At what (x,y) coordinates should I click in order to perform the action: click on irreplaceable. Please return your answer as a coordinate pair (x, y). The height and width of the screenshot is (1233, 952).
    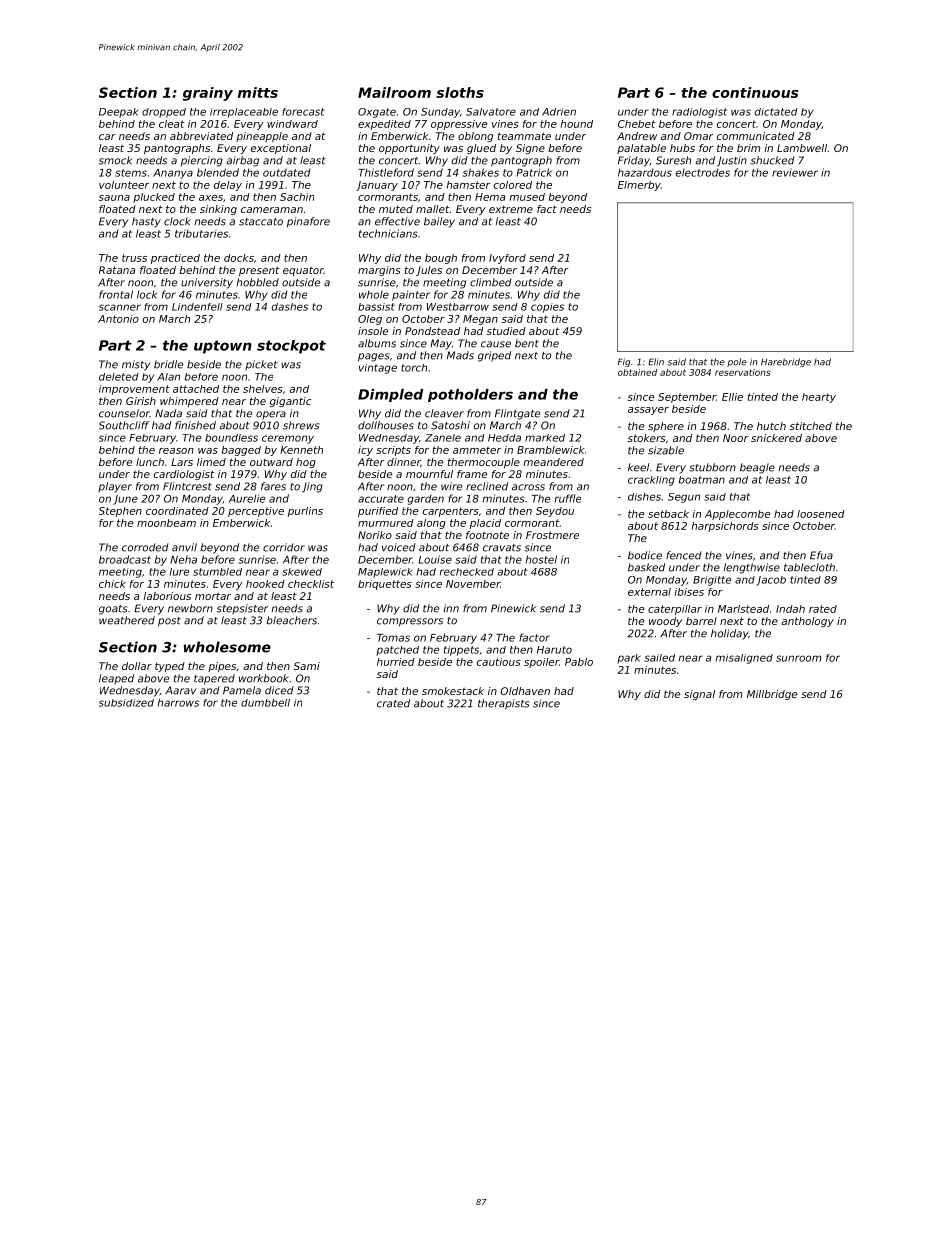
    Looking at the image, I should click on (244, 113).
